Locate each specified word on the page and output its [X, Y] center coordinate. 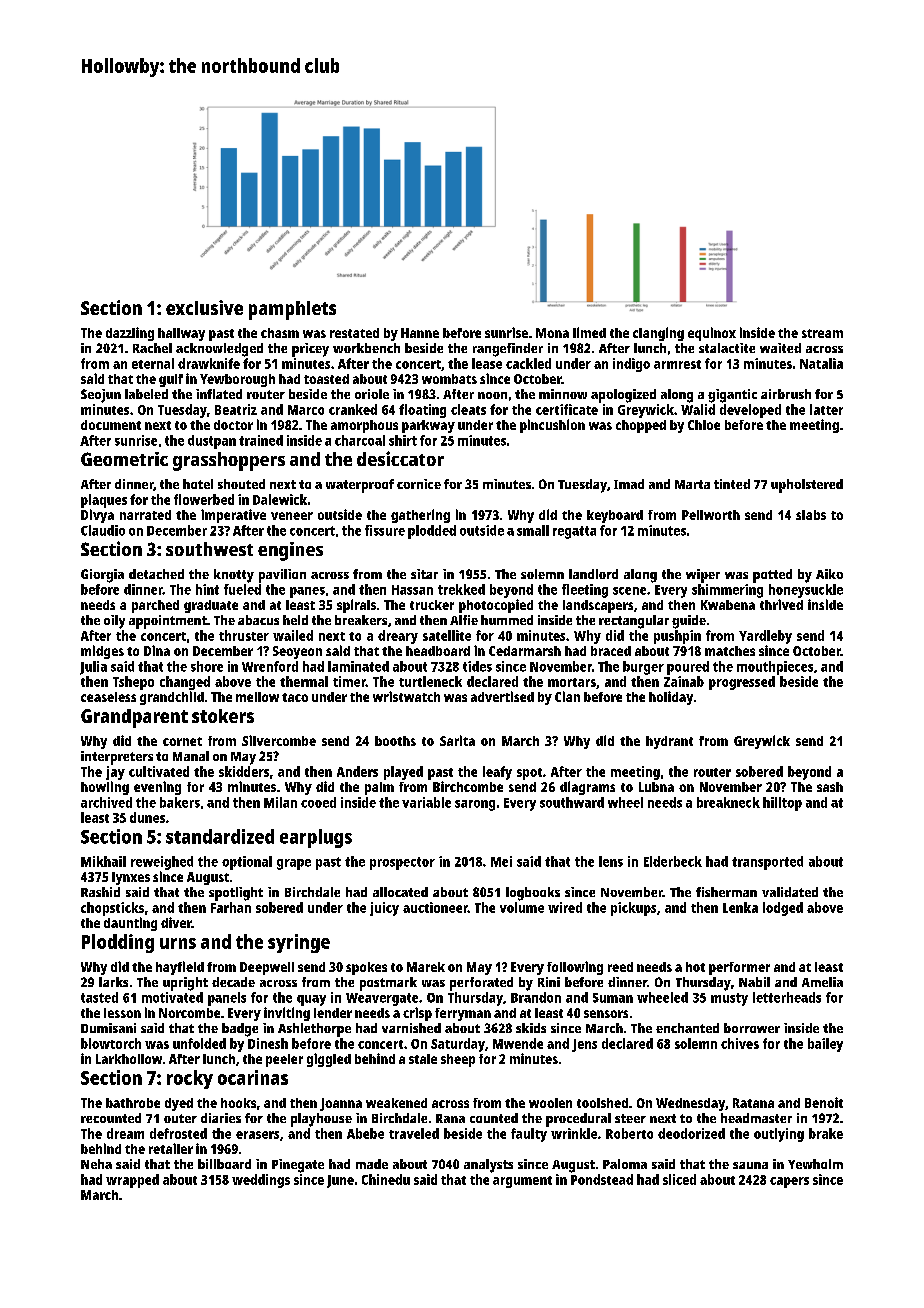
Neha [96, 1164]
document [111, 425]
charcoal [360, 440]
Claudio [103, 530]
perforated [481, 984]
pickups [633, 909]
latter [826, 409]
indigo [631, 365]
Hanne [420, 333]
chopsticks [112, 909]
